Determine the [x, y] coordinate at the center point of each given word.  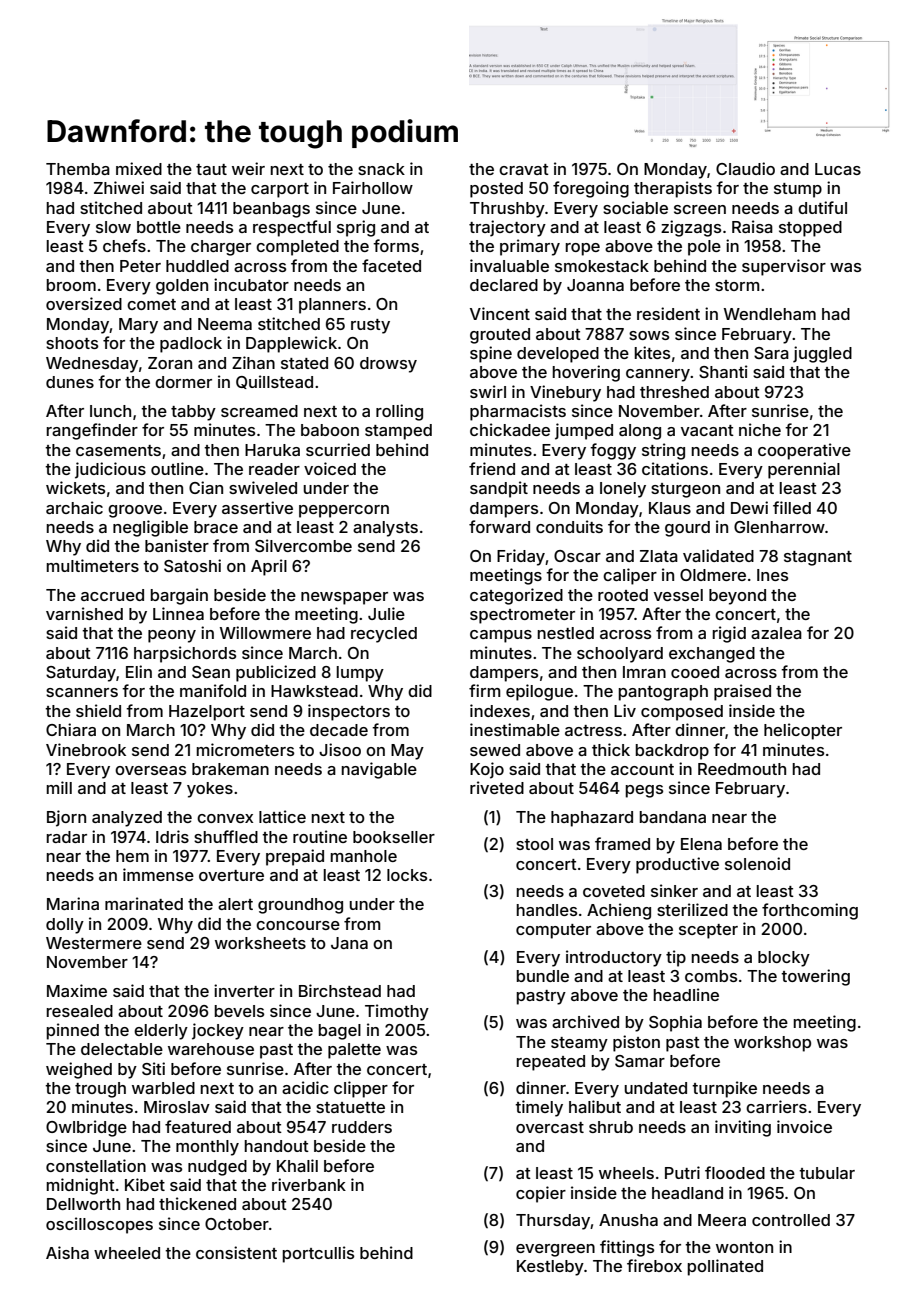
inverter [244, 990]
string [663, 451]
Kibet [145, 1184]
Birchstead [340, 990]
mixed [139, 168]
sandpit [499, 489]
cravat [524, 169]
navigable [379, 770]
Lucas [838, 169]
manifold [213, 690]
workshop [772, 1044]
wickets [75, 487]
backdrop [672, 752]
